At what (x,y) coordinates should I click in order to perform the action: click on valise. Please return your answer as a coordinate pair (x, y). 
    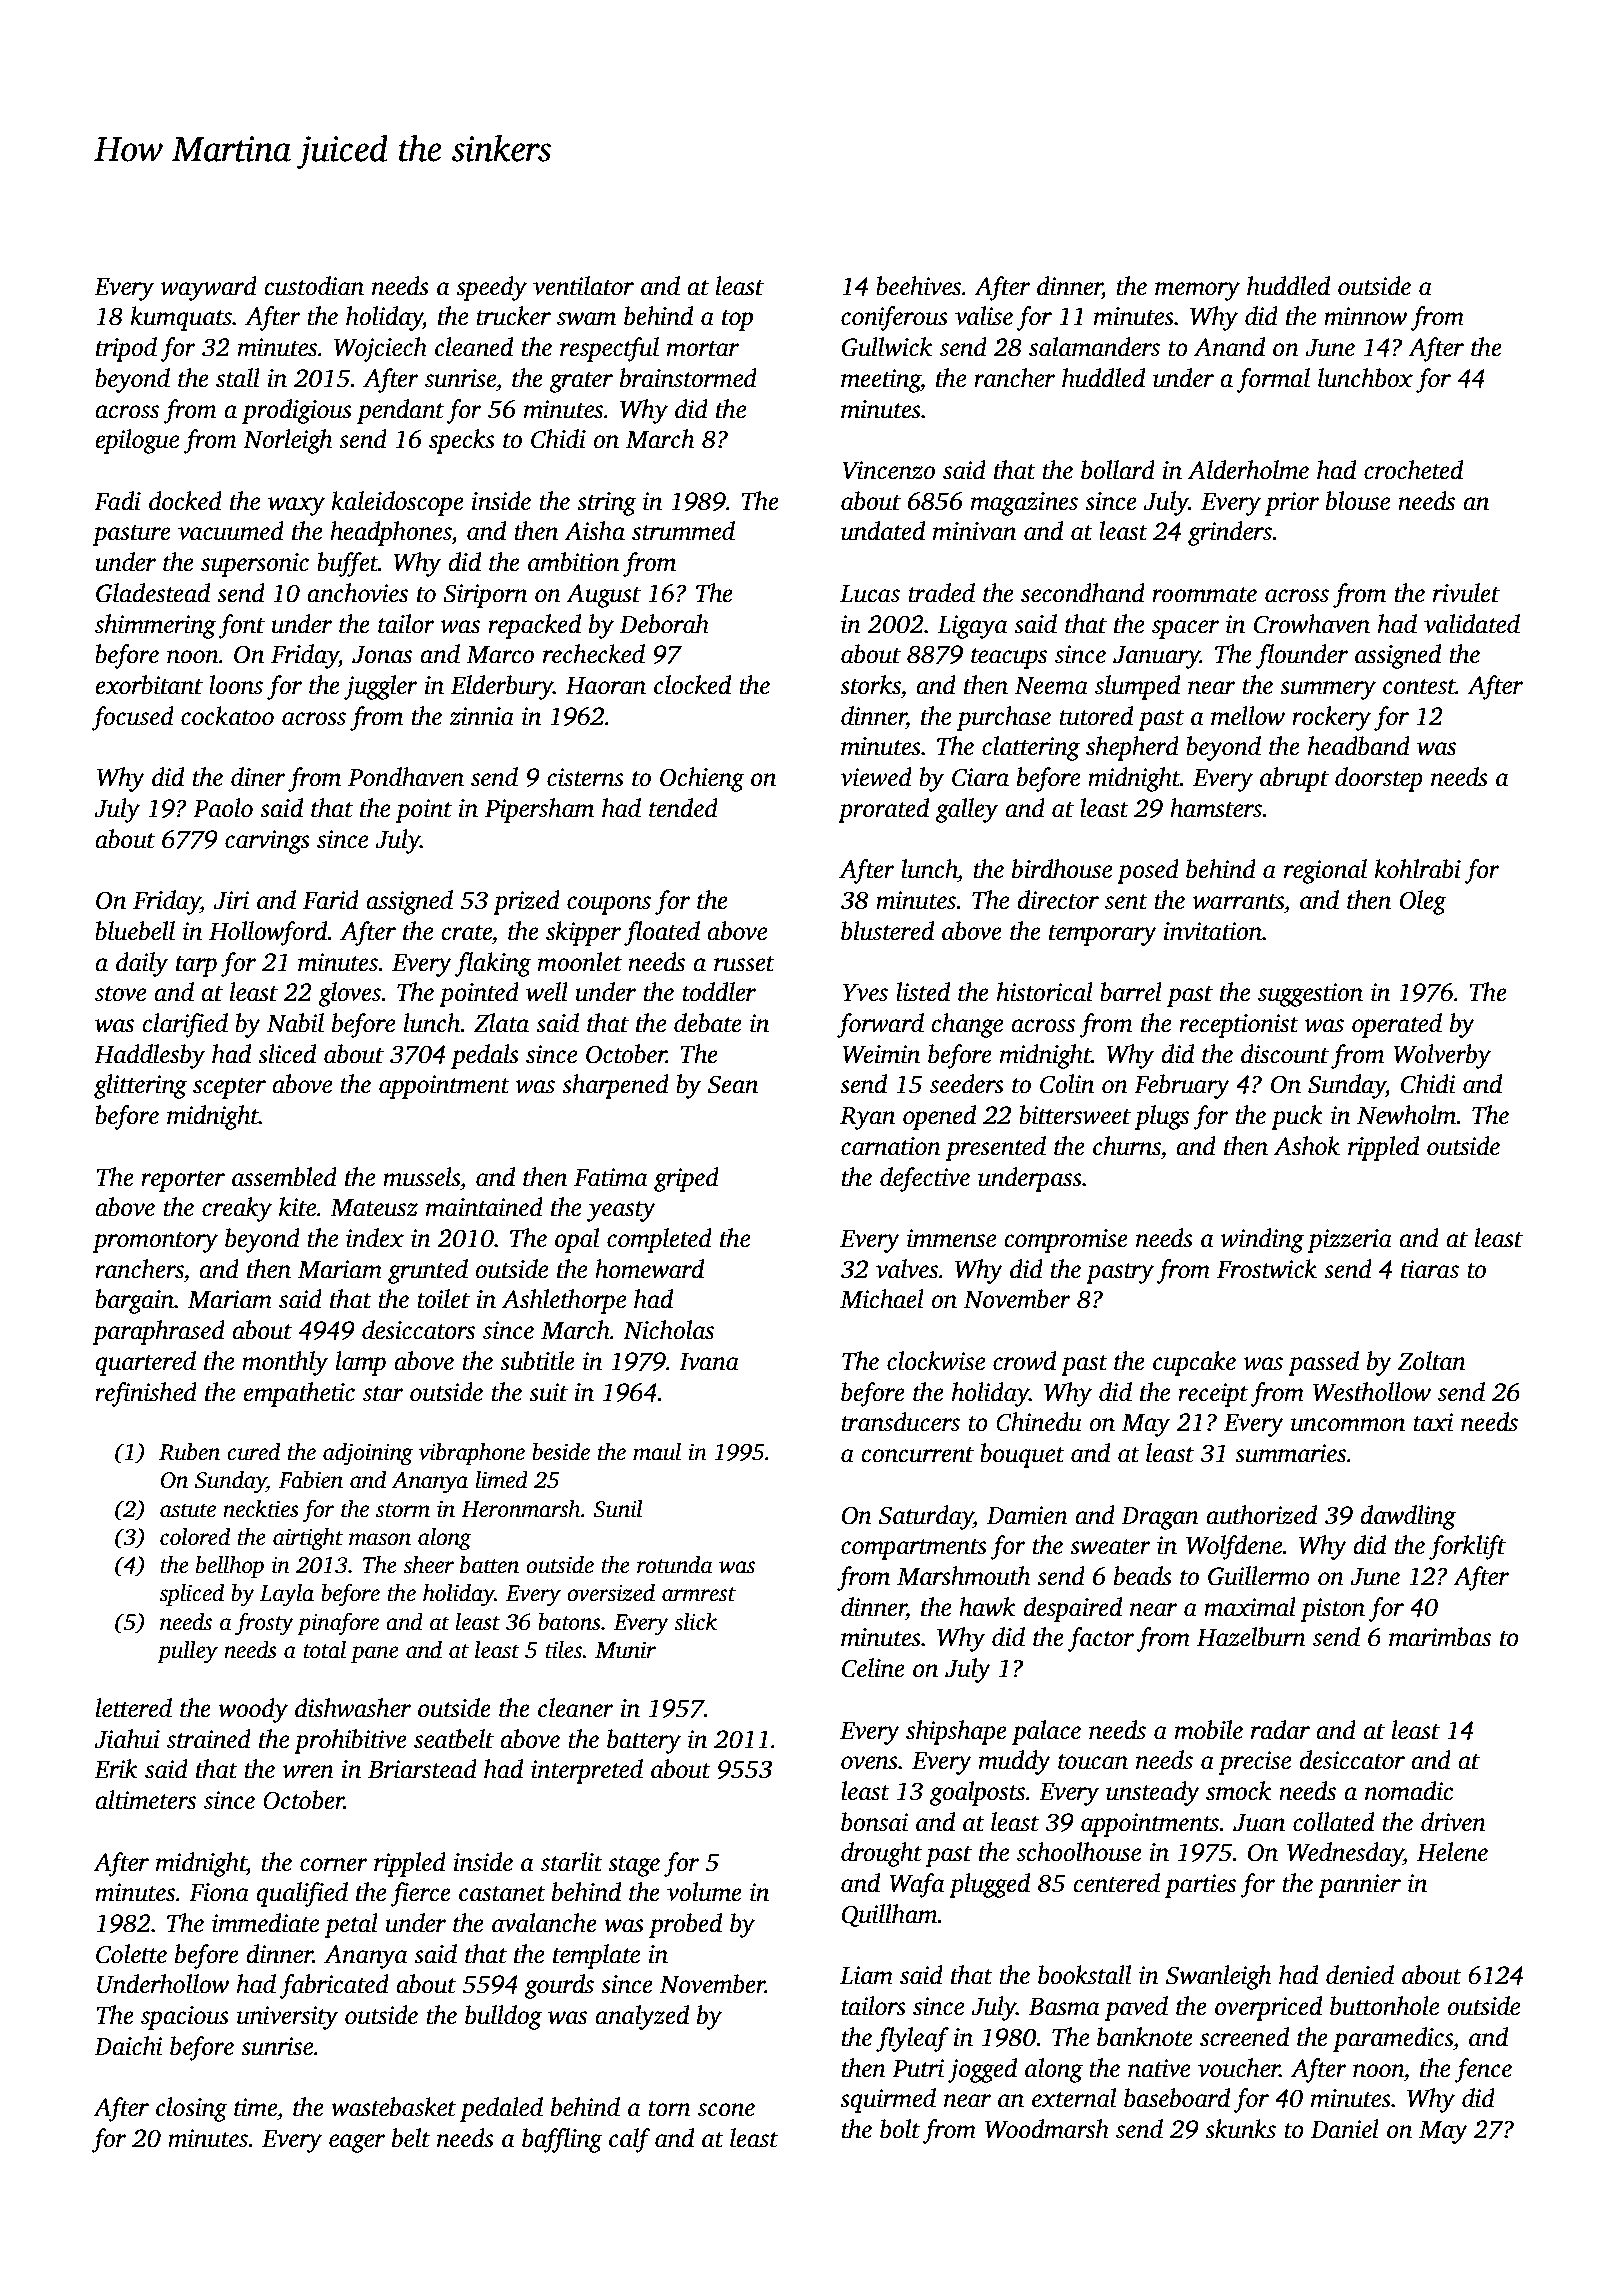
    Looking at the image, I should click on (984, 316).
